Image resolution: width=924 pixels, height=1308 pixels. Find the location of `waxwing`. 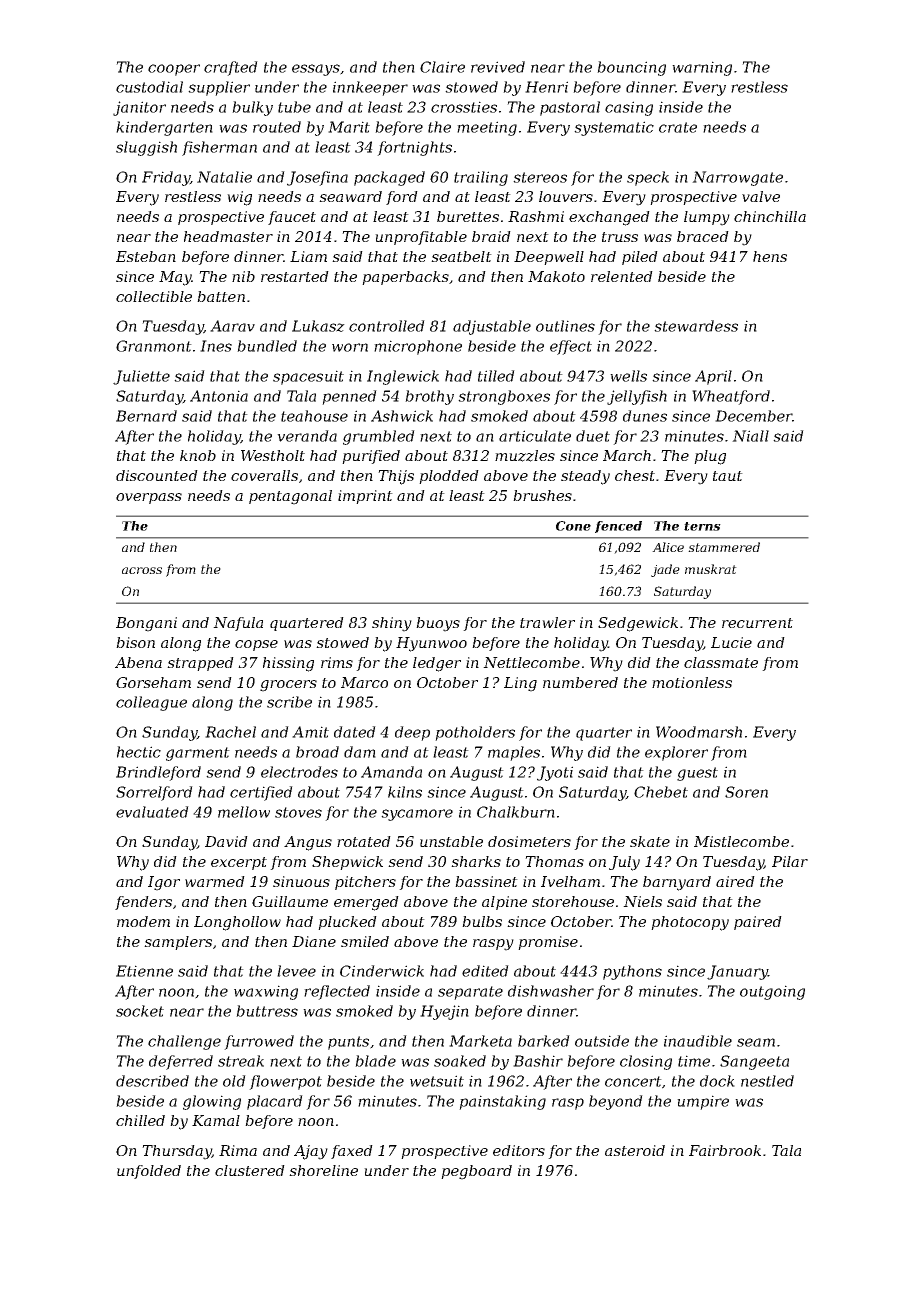

waxwing is located at coordinates (266, 992).
